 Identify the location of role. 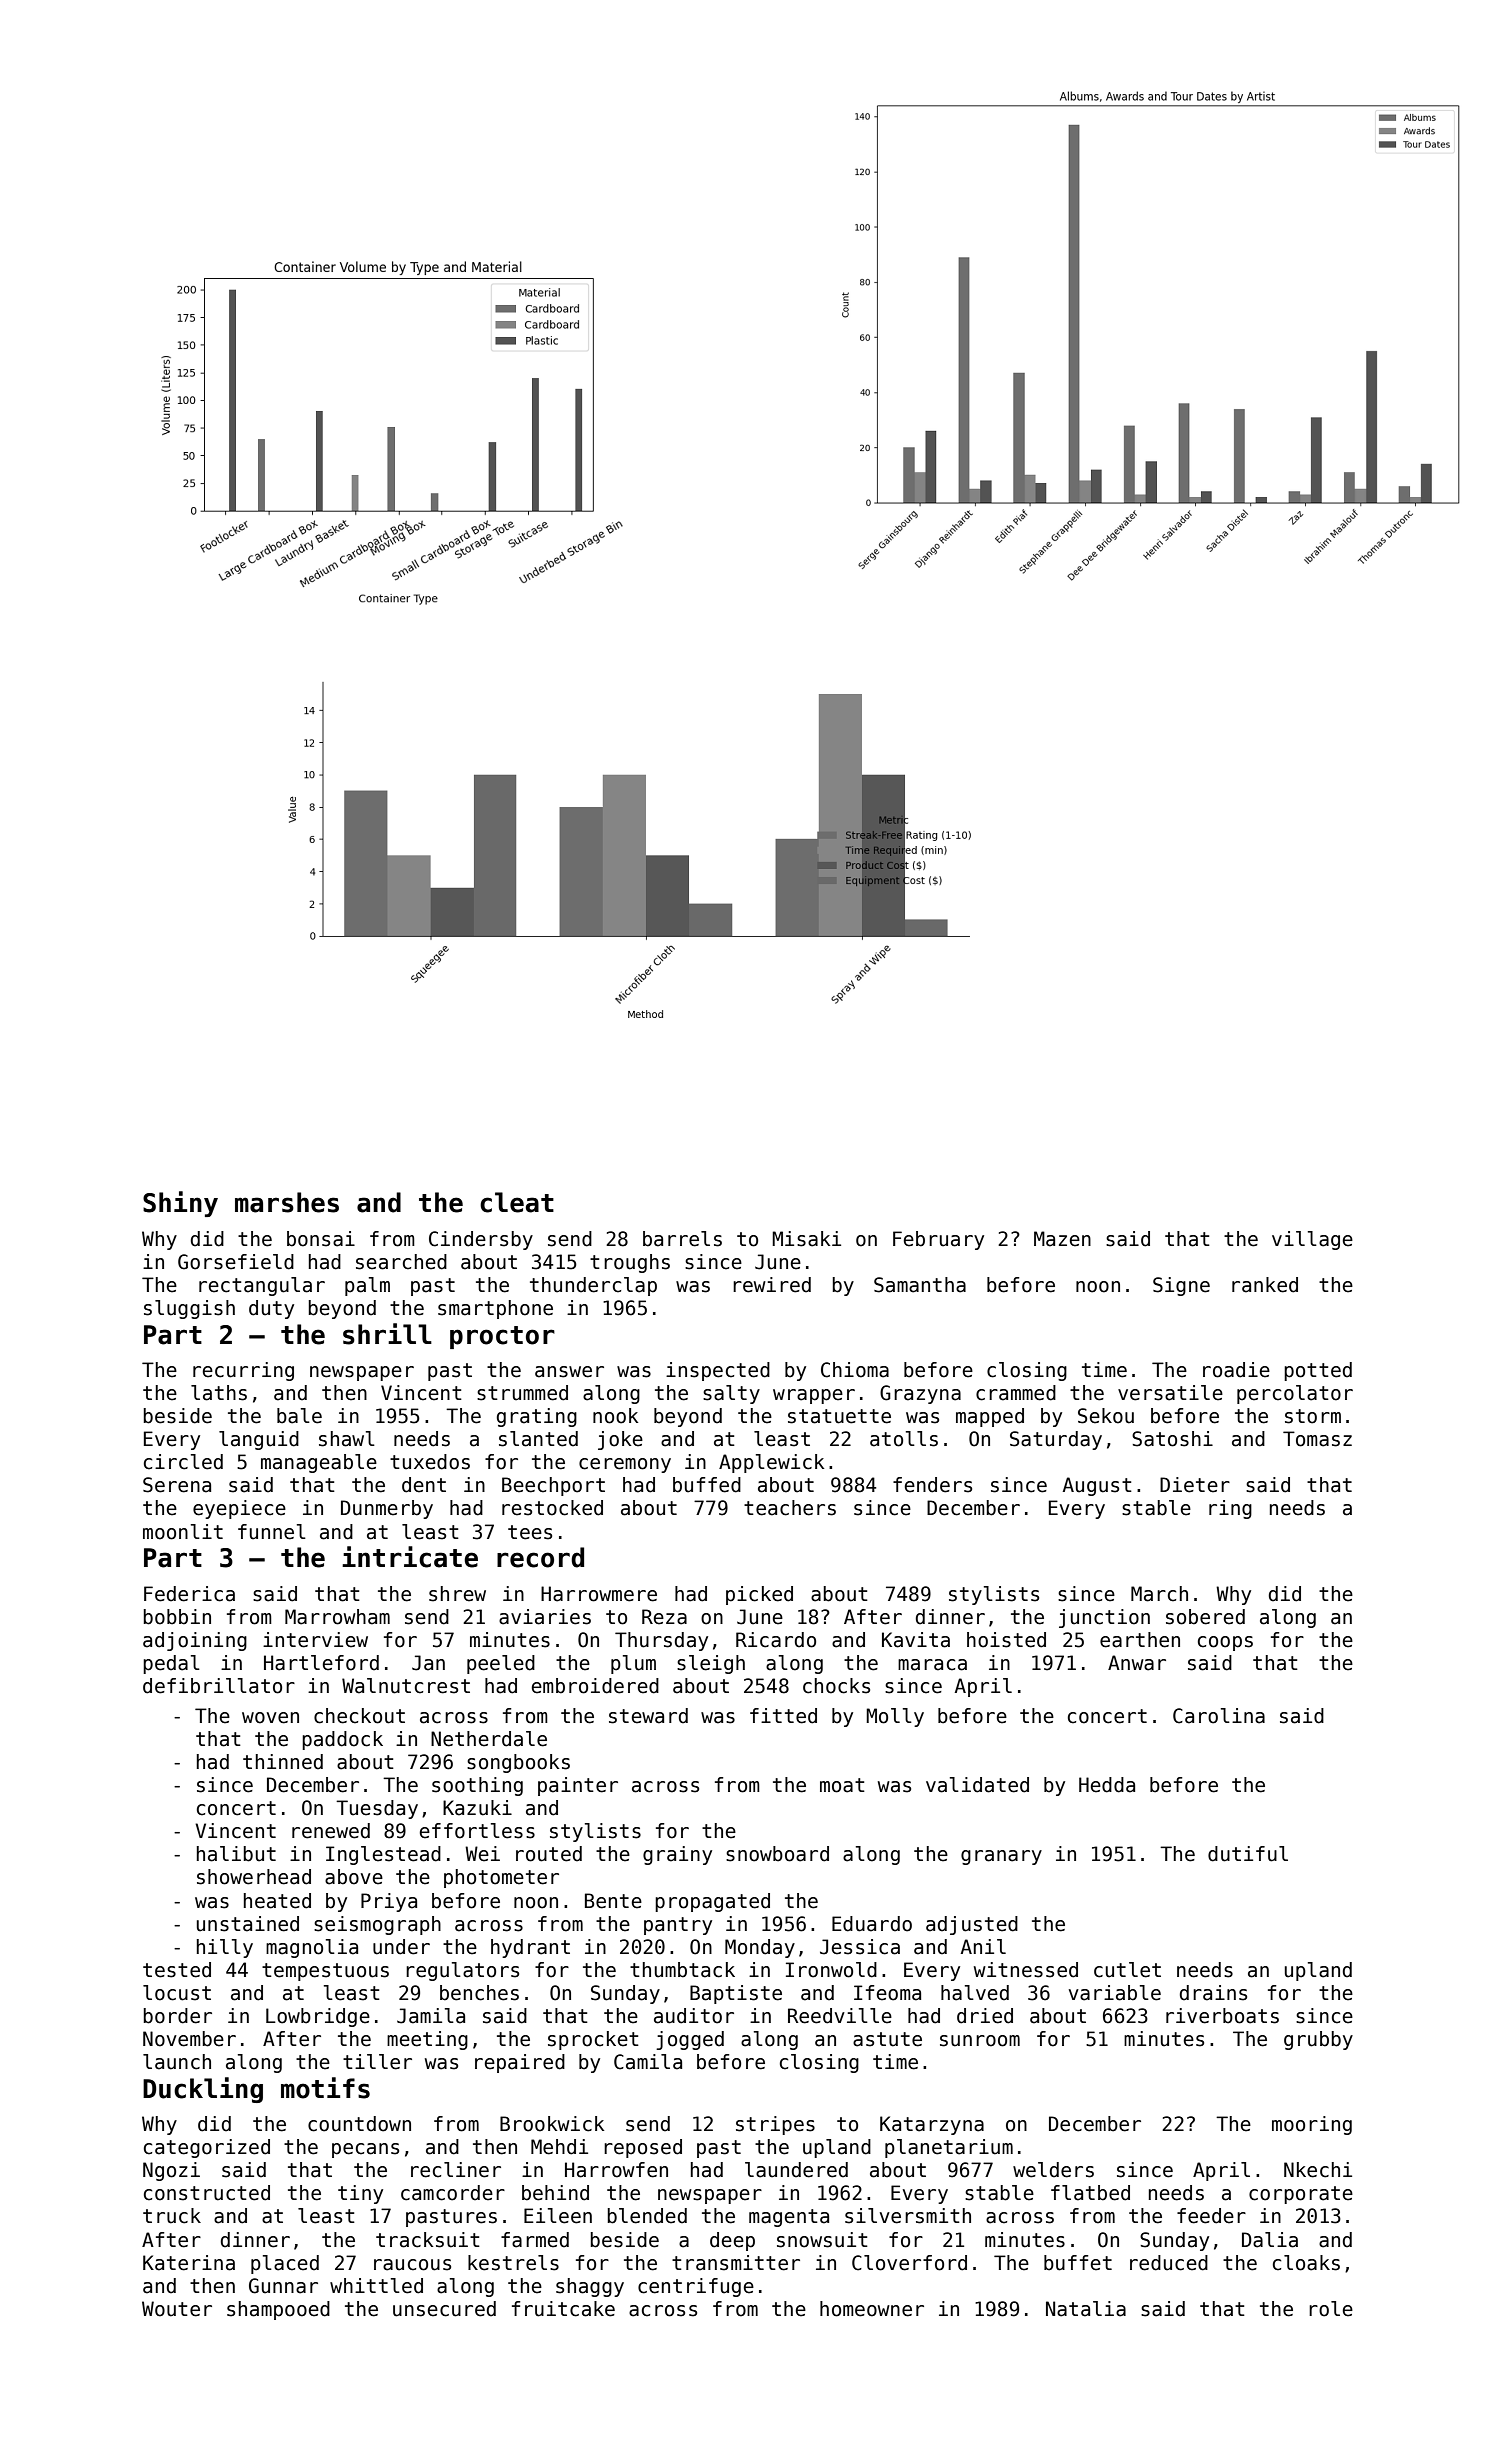
(1331, 2309).
